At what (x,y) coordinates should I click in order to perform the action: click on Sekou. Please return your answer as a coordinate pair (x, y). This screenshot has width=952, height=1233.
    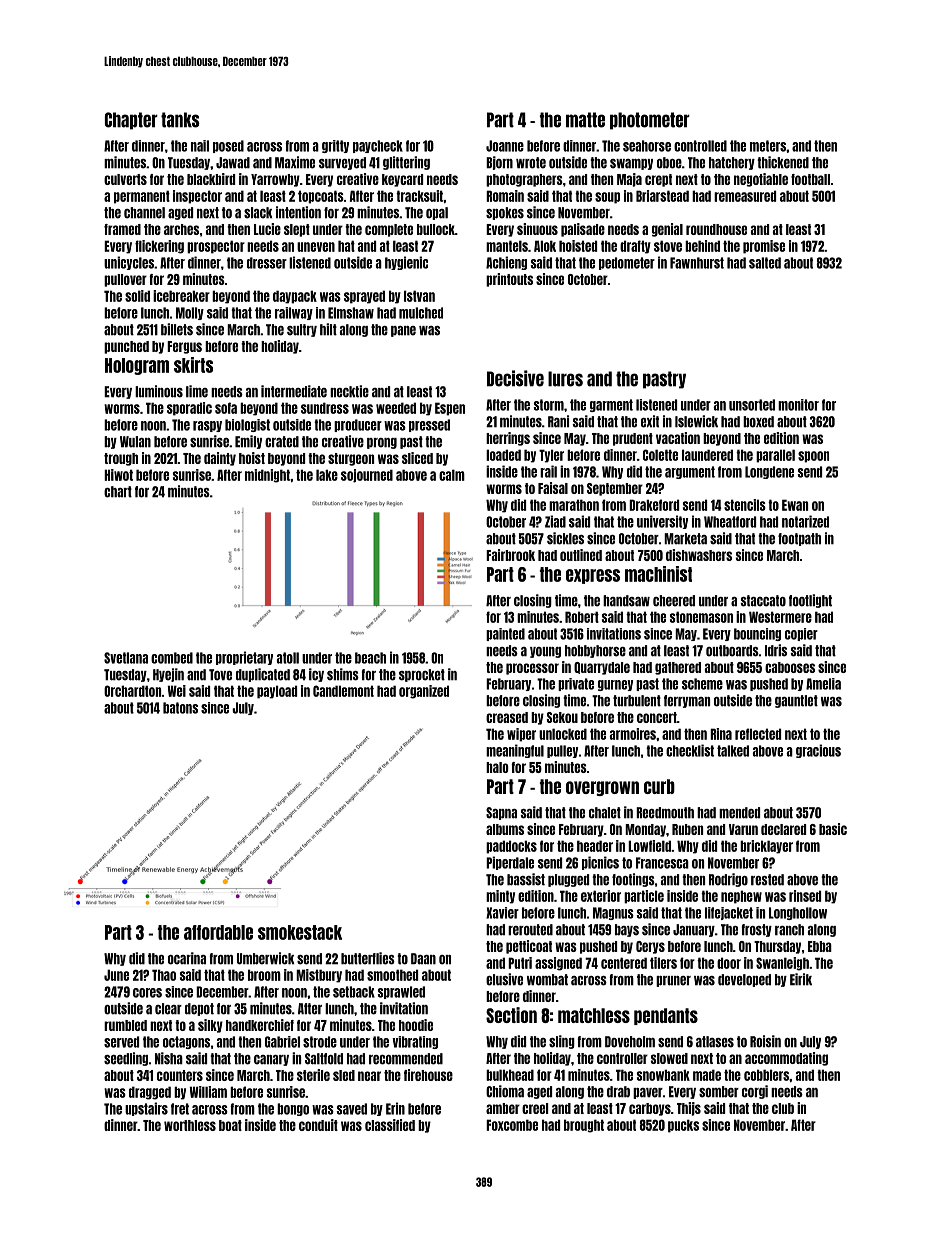
    Looking at the image, I should click on (562, 717).
